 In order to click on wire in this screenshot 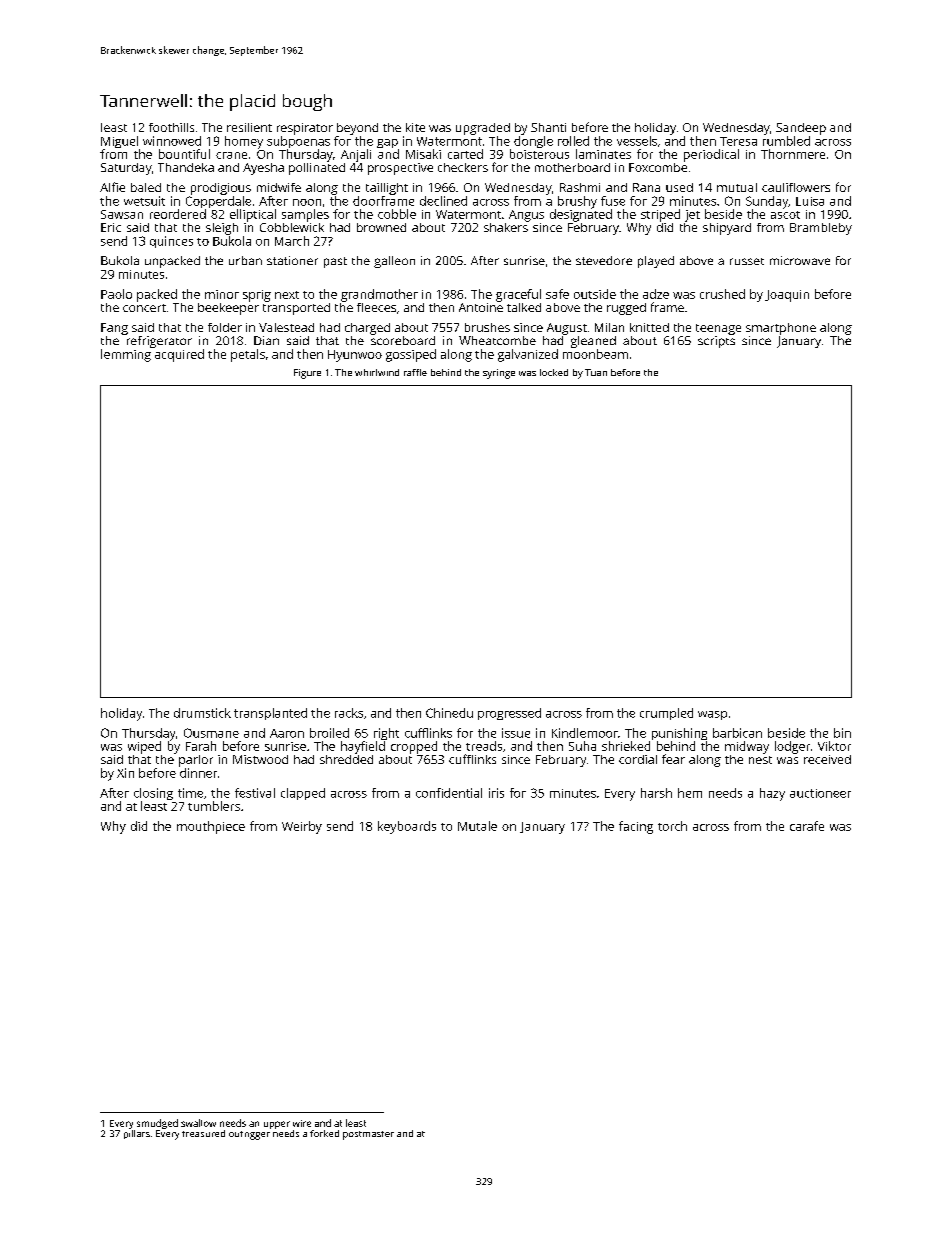, I will do `click(302, 1123)`.
